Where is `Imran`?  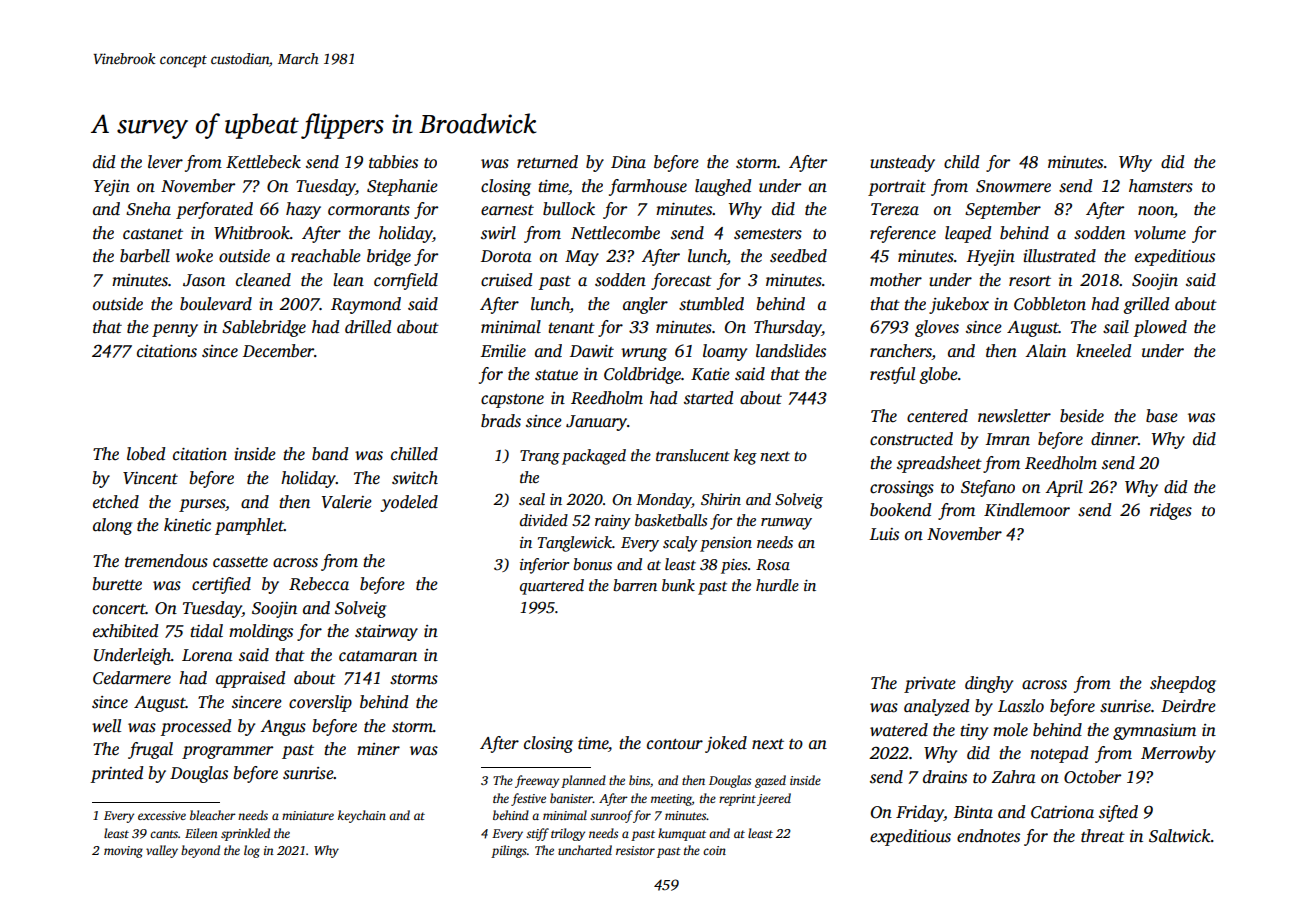 Imran is located at coordinates (1008, 439).
